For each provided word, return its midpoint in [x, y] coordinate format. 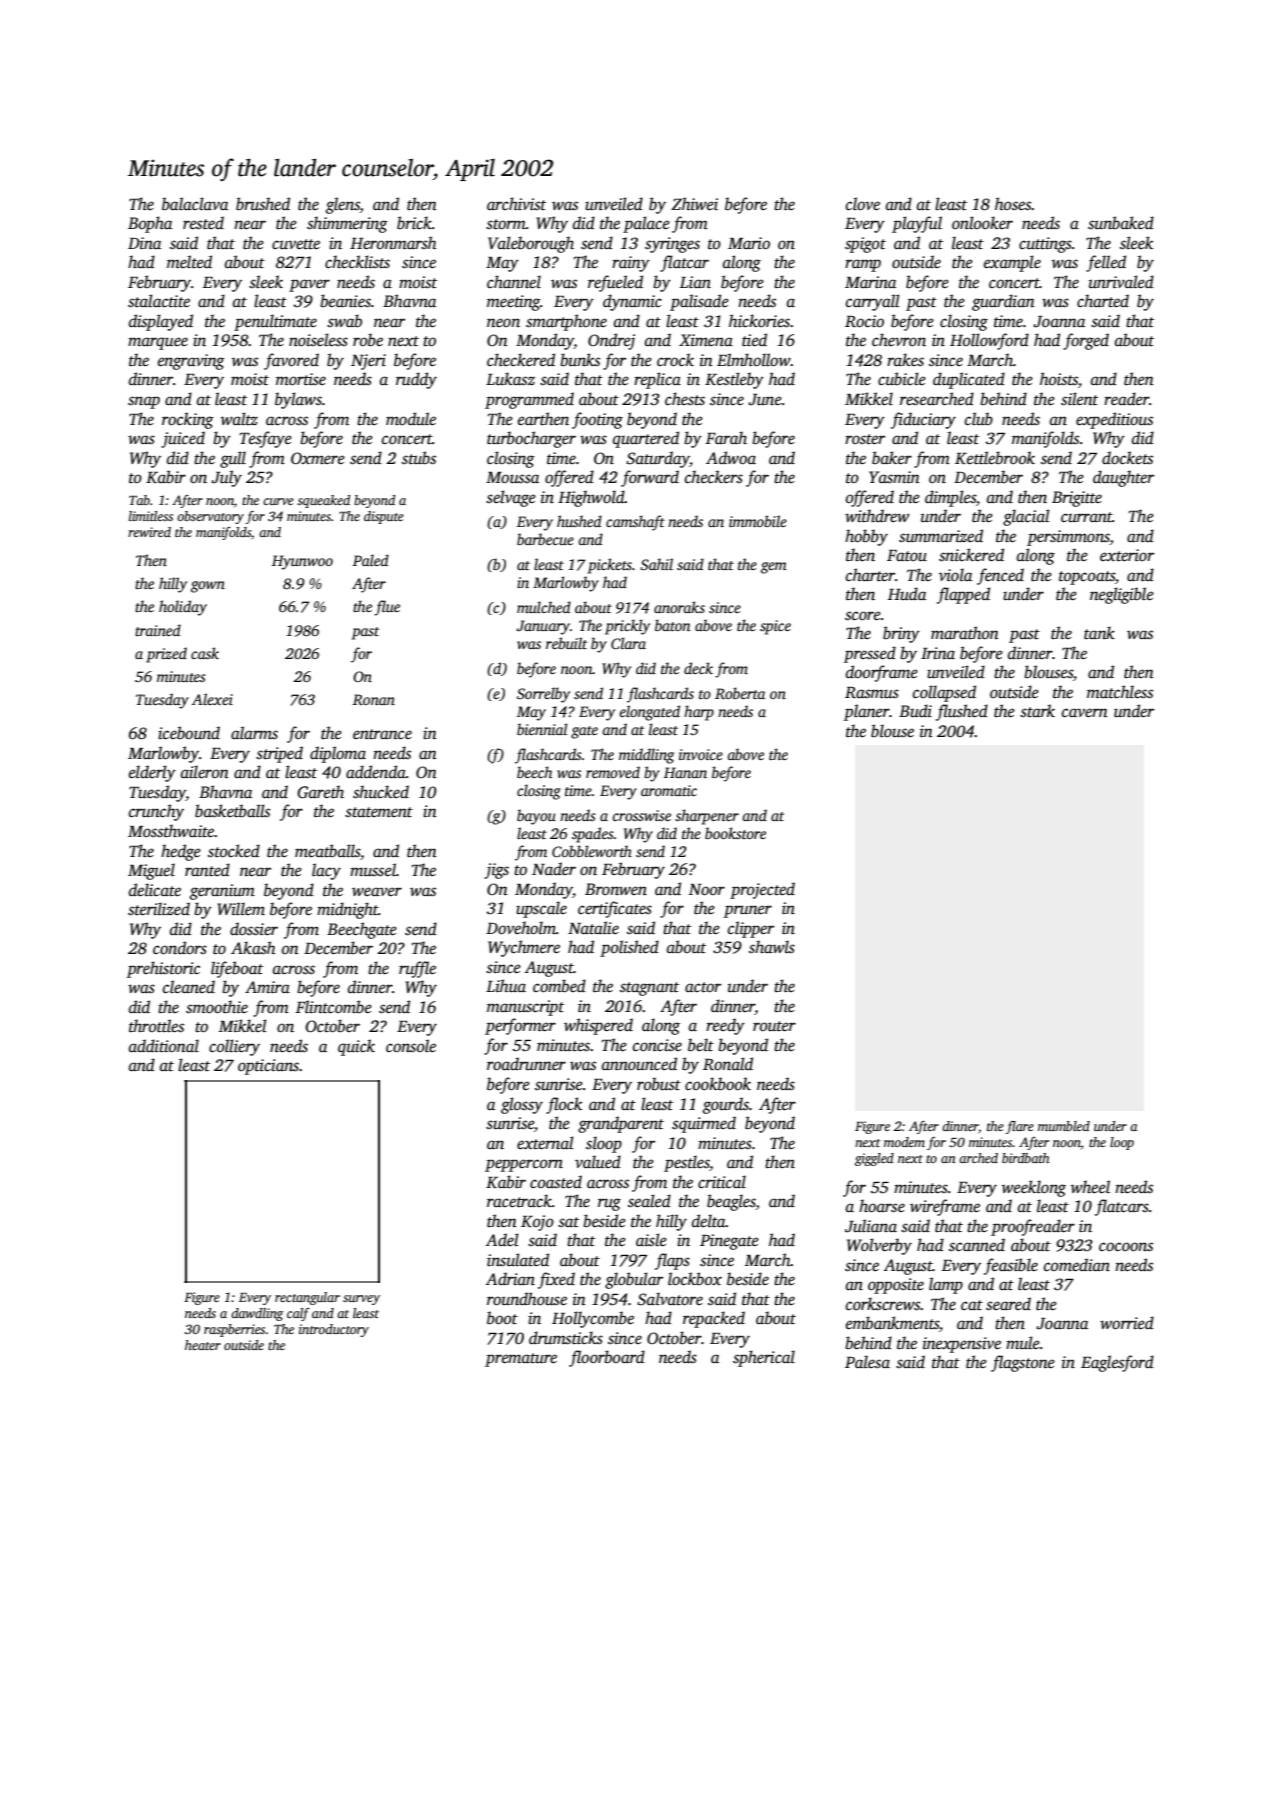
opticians [268, 1067]
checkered [521, 360]
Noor [707, 890]
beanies [345, 301]
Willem [241, 909]
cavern [1085, 713]
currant [1086, 517]
